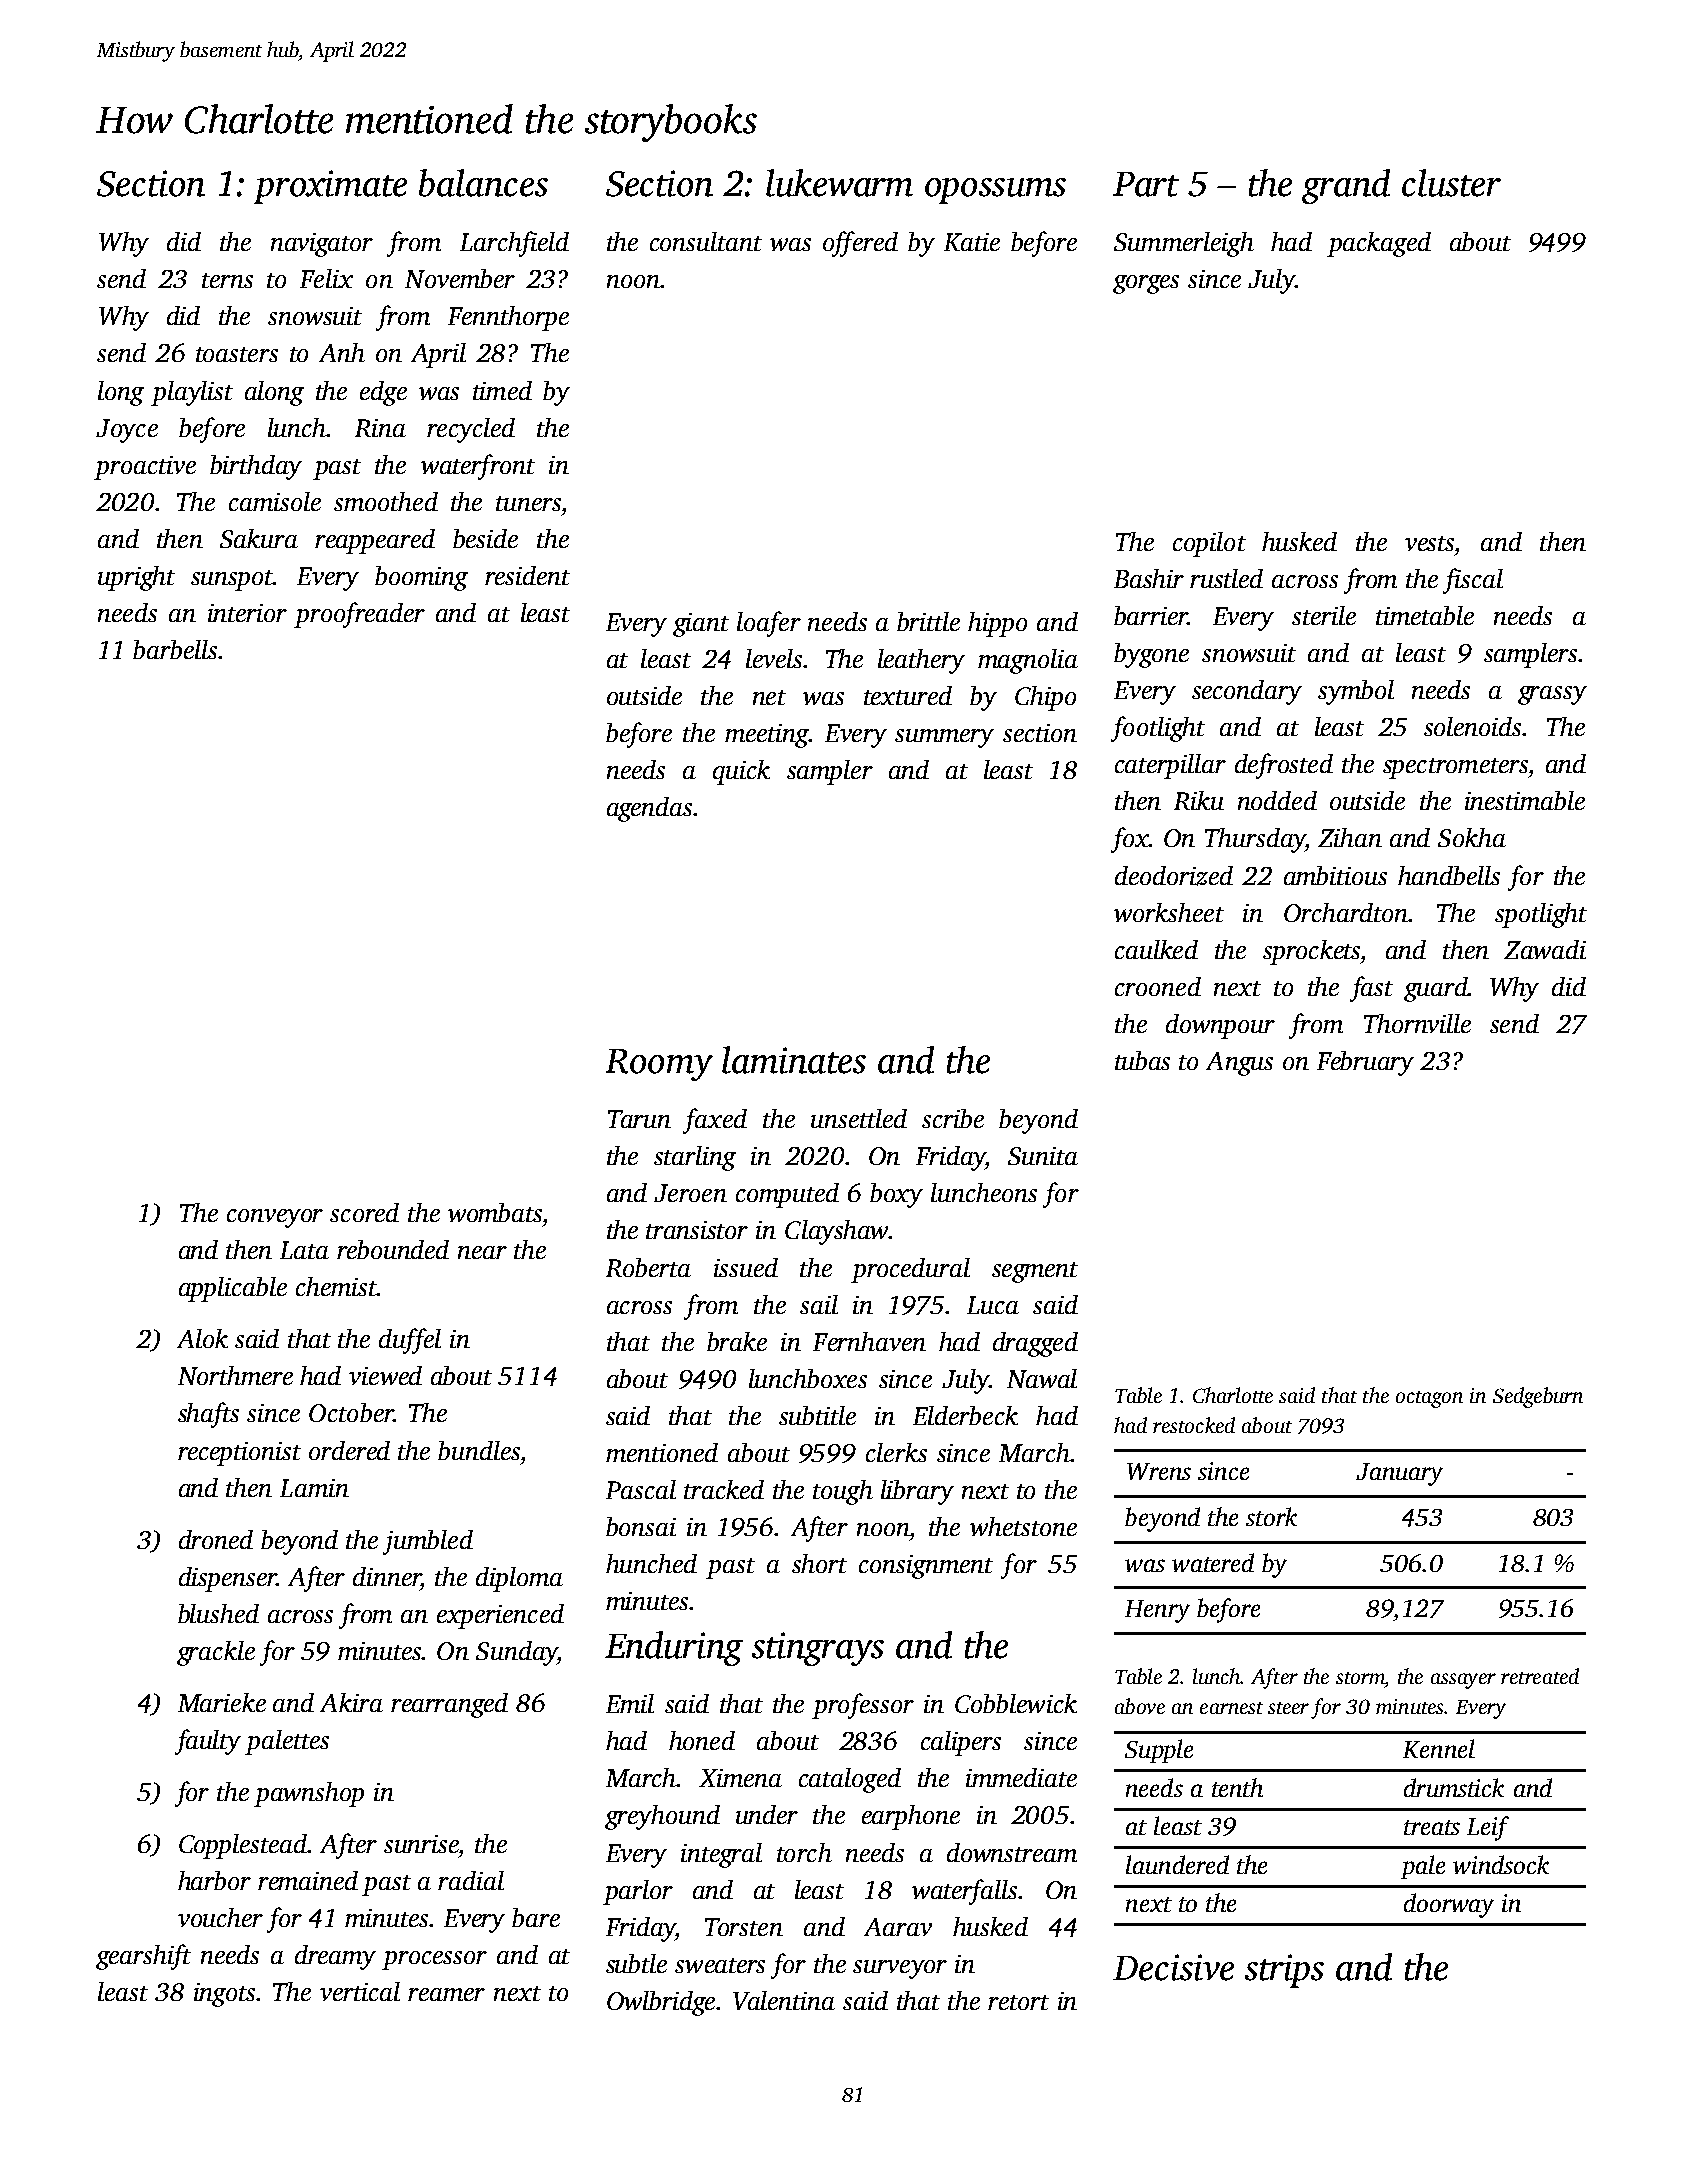 Image resolution: width=1683 pixels, height=2178 pixels. Describe the element at coordinates (720, 1965) in the document. I see `sweaters` at that location.
